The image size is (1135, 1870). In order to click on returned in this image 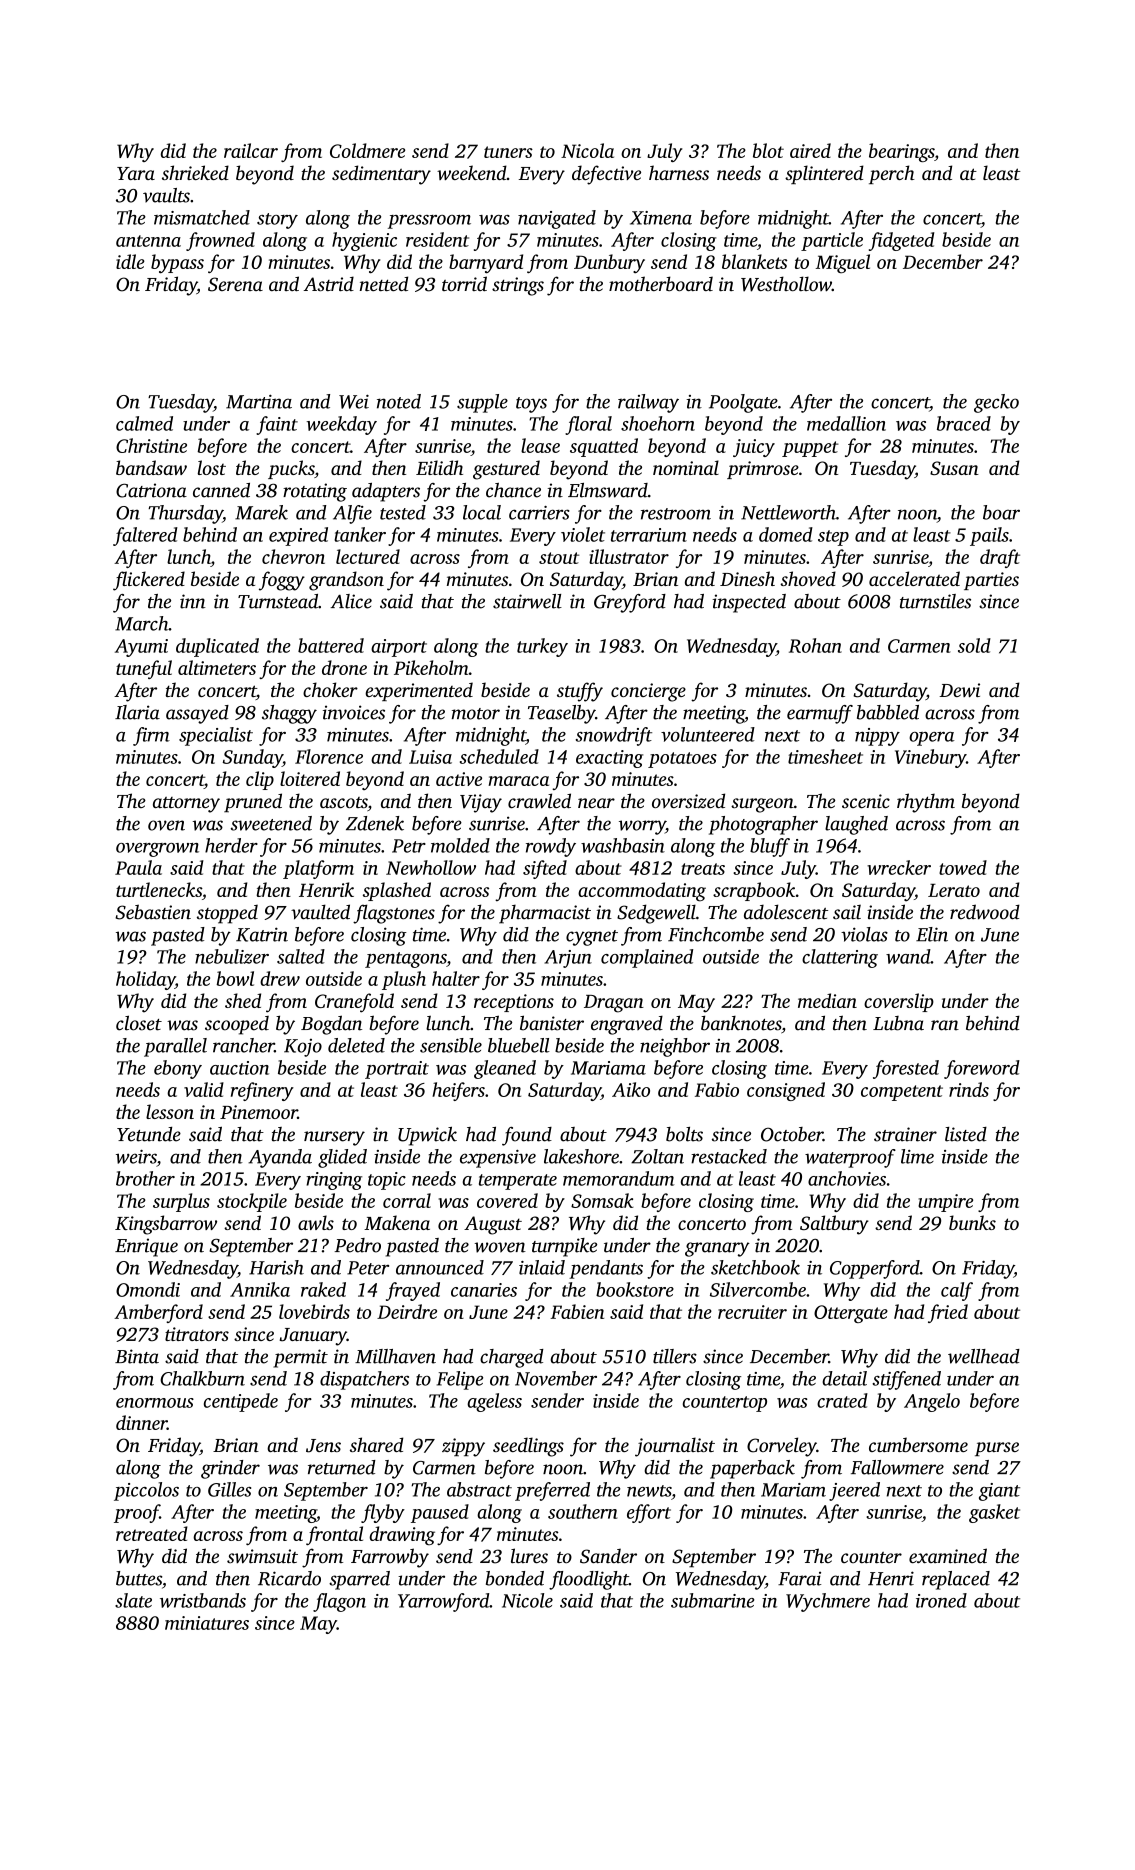, I will do `click(342, 1467)`.
